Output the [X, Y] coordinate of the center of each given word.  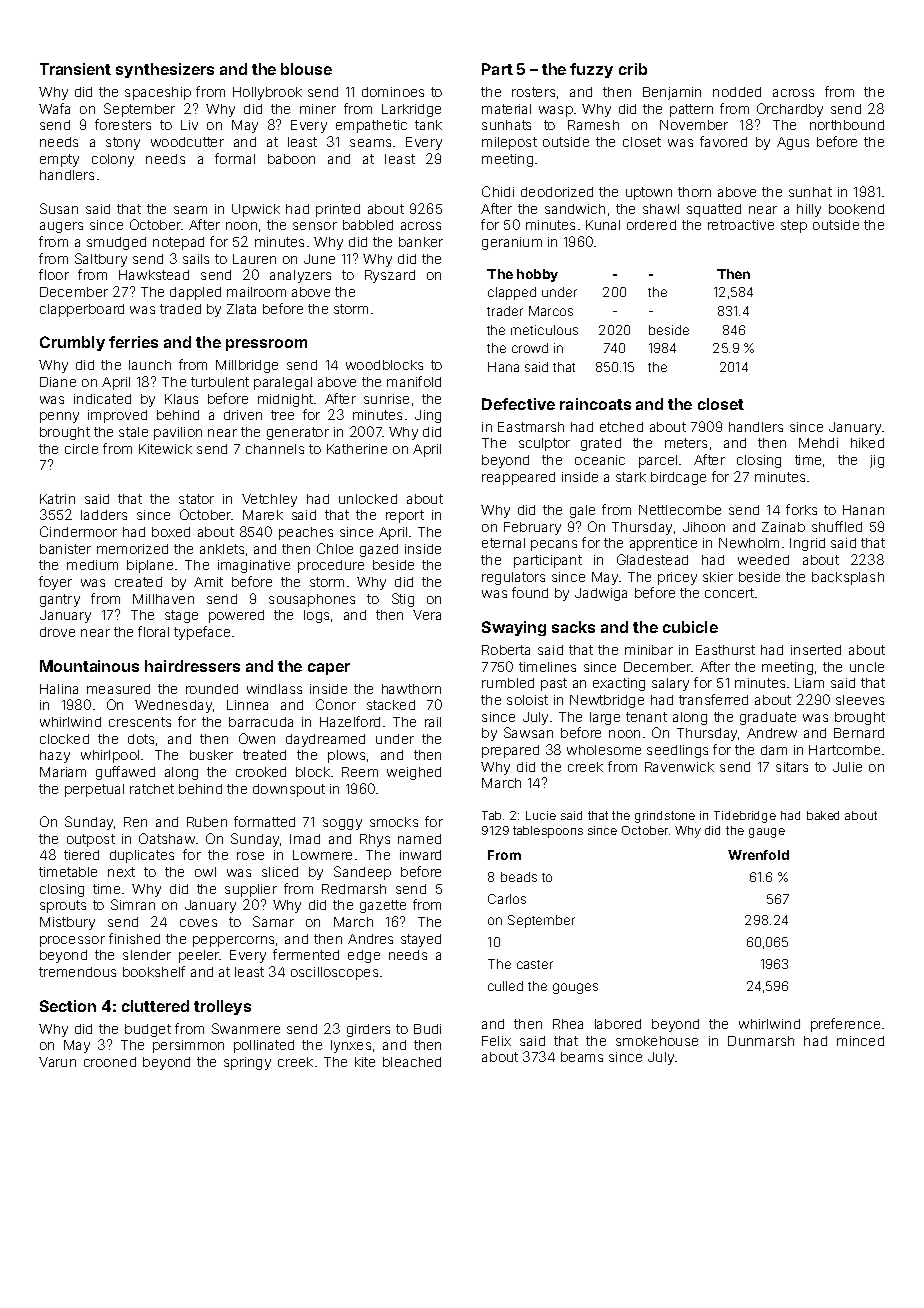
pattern [691, 110]
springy [247, 1063]
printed [338, 210]
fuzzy [591, 70]
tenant [646, 717]
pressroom [266, 345]
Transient [75, 69]
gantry [60, 600]
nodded [737, 92]
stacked [391, 705]
